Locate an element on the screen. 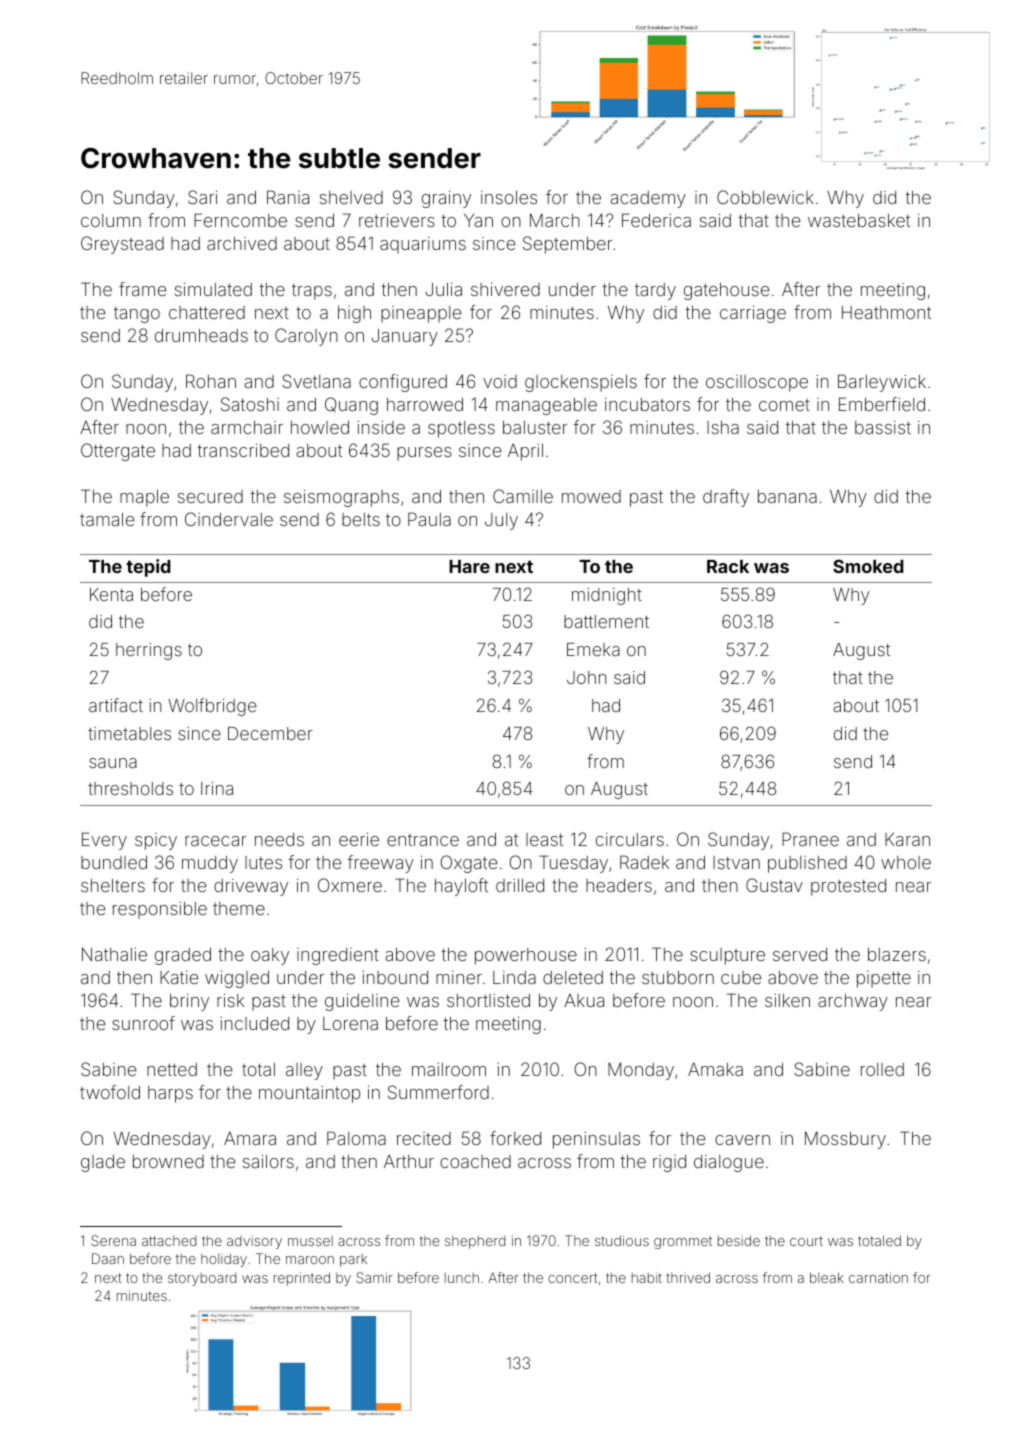 This screenshot has height=1438, width=1012. Istvan is located at coordinates (736, 862).
